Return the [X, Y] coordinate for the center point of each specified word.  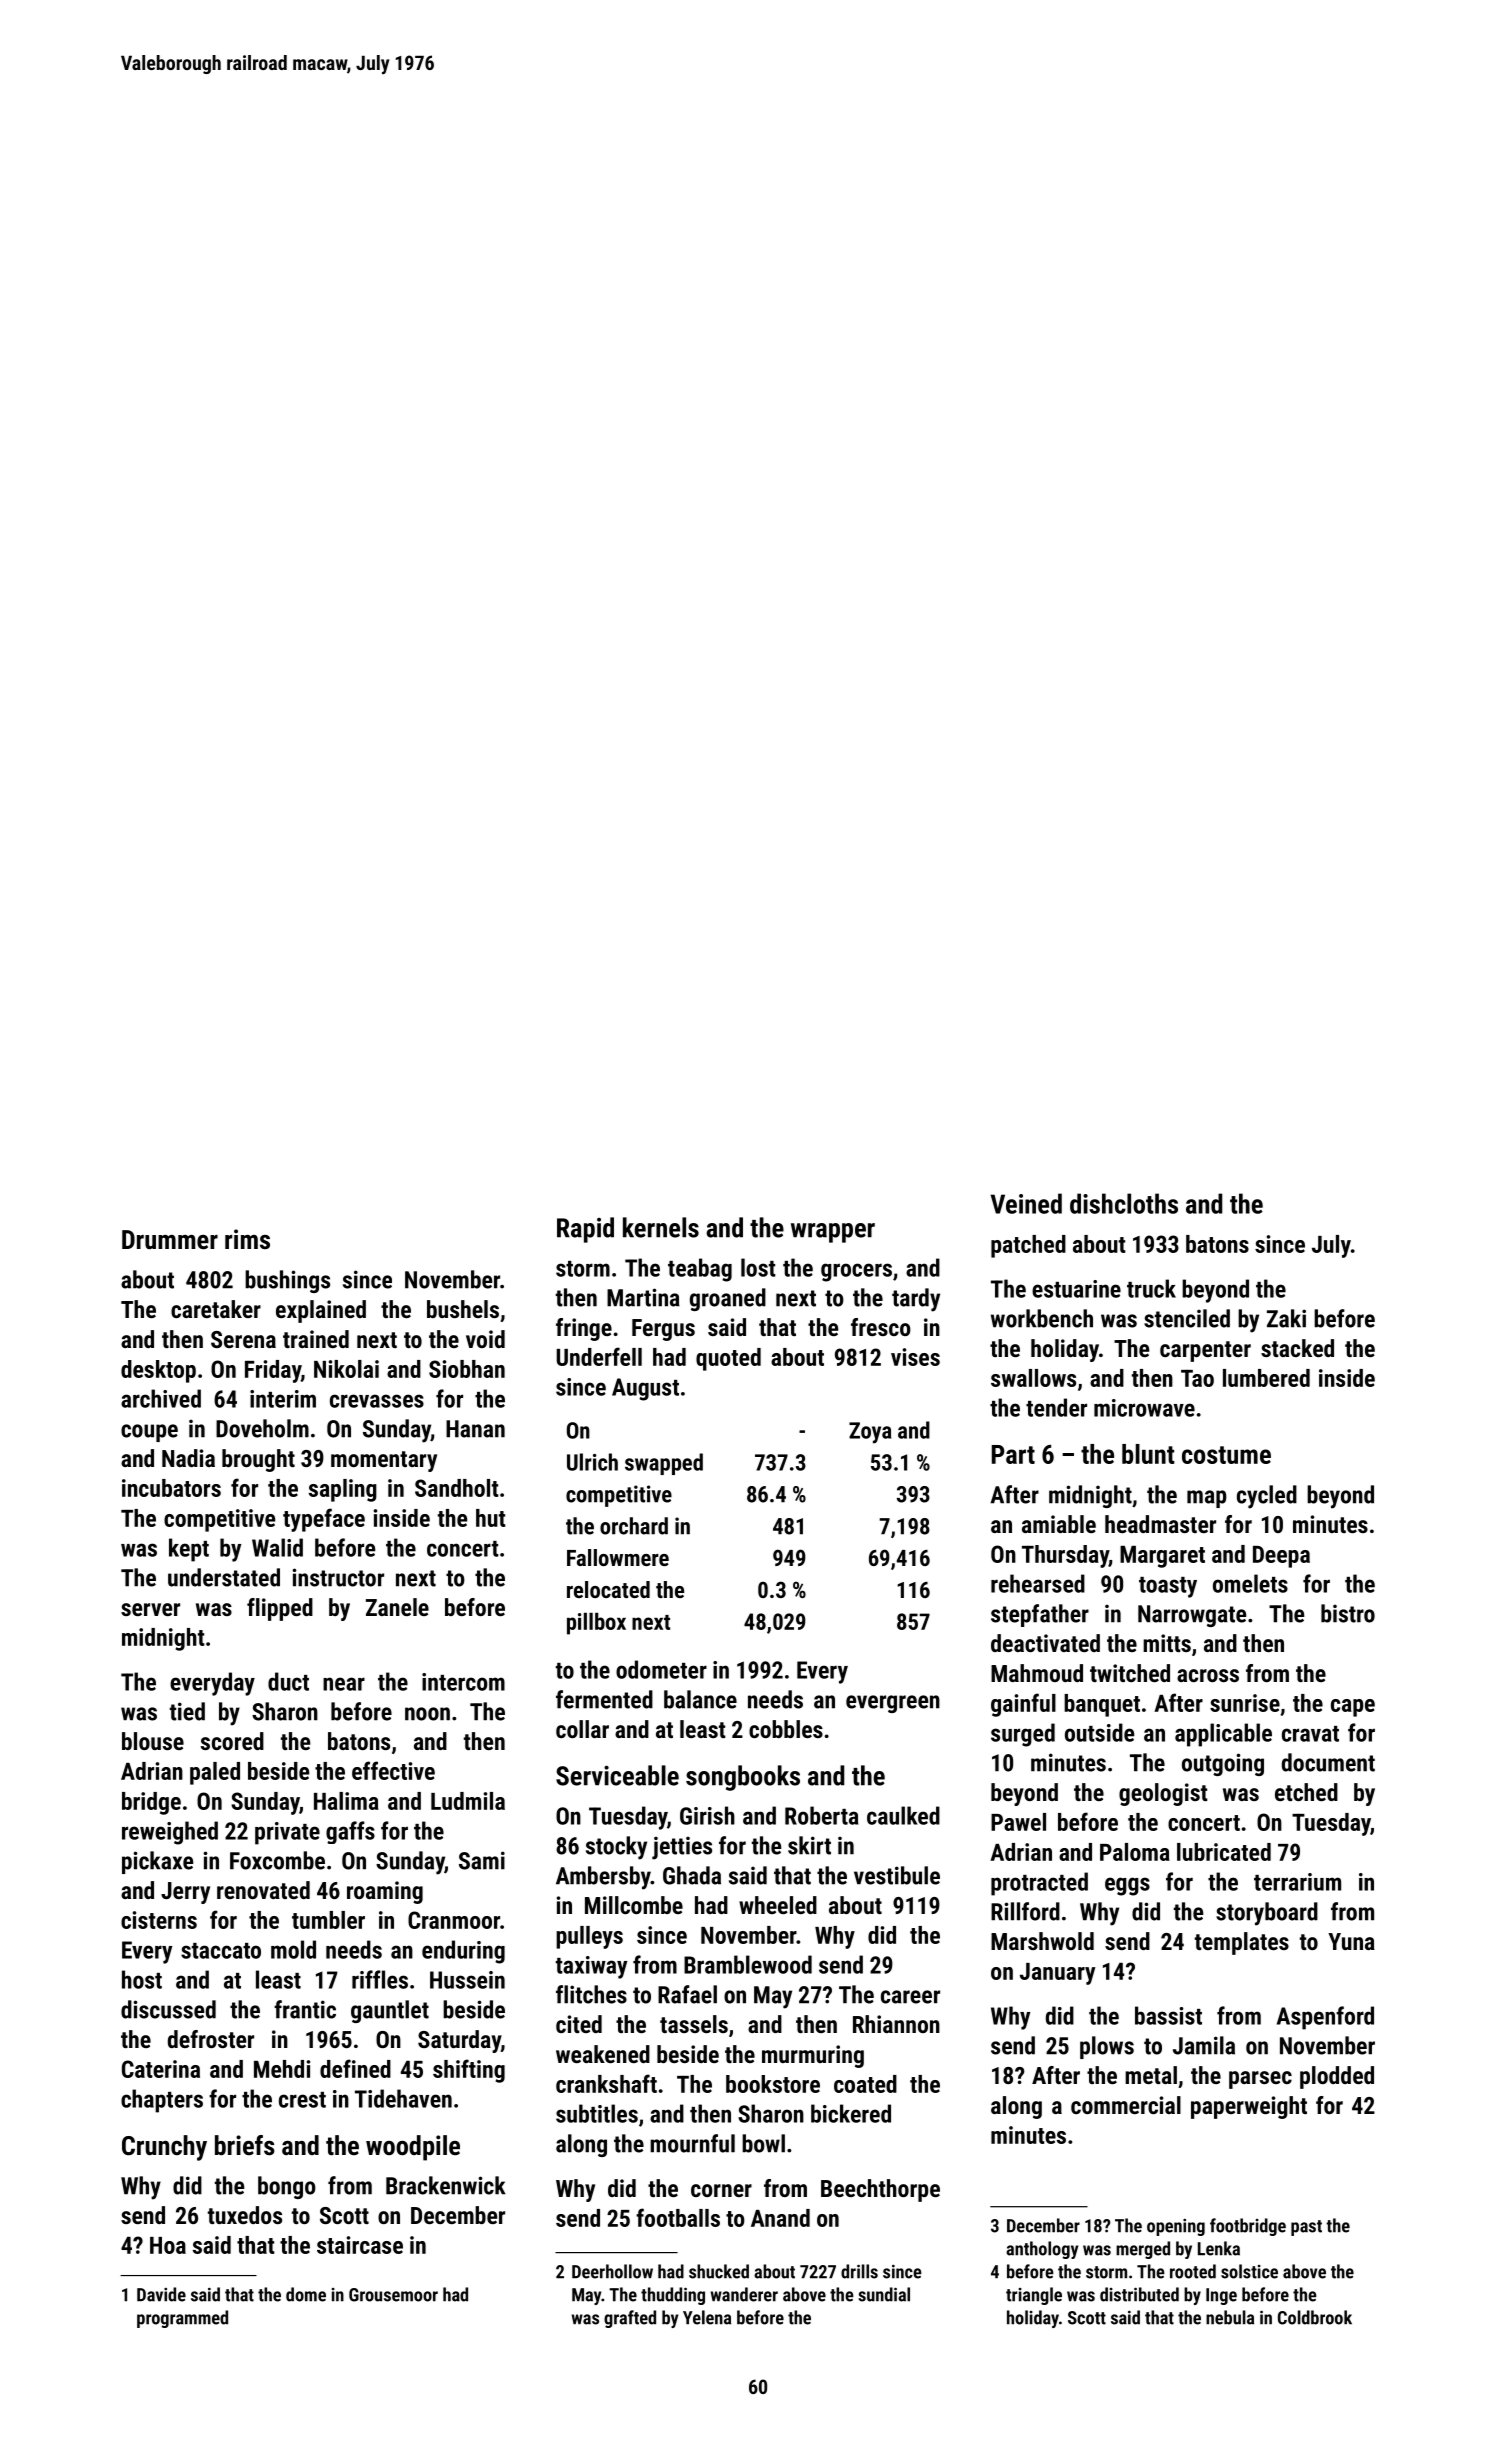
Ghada [692, 1875]
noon [427, 1714]
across [1208, 1675]
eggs [1127, 1886]
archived [161, 1398]
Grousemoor [393, 2295]
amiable [1059, 1524]
